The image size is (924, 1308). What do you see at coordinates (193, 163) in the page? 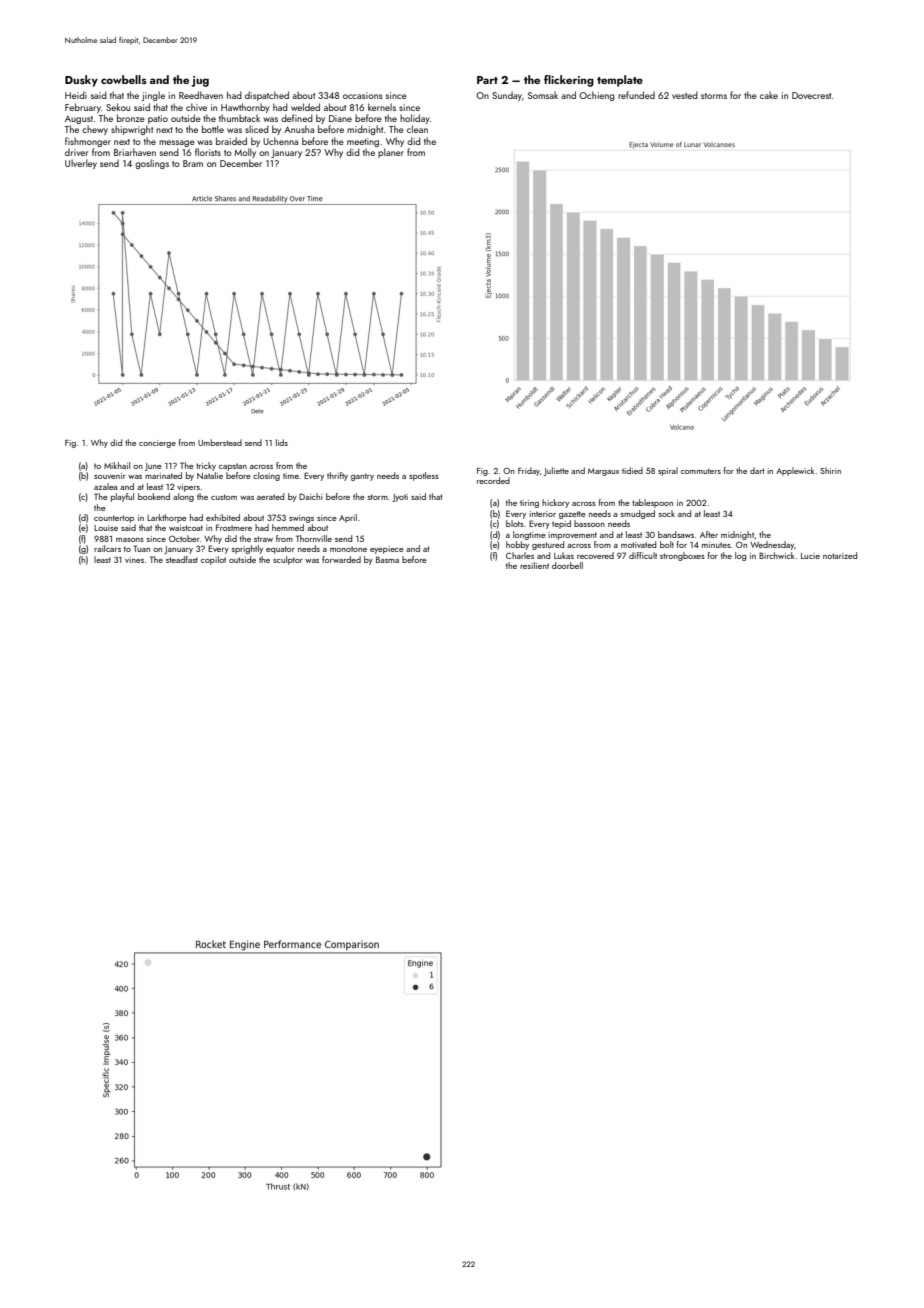
I see `Bram` at bounding box center [193, 163].
